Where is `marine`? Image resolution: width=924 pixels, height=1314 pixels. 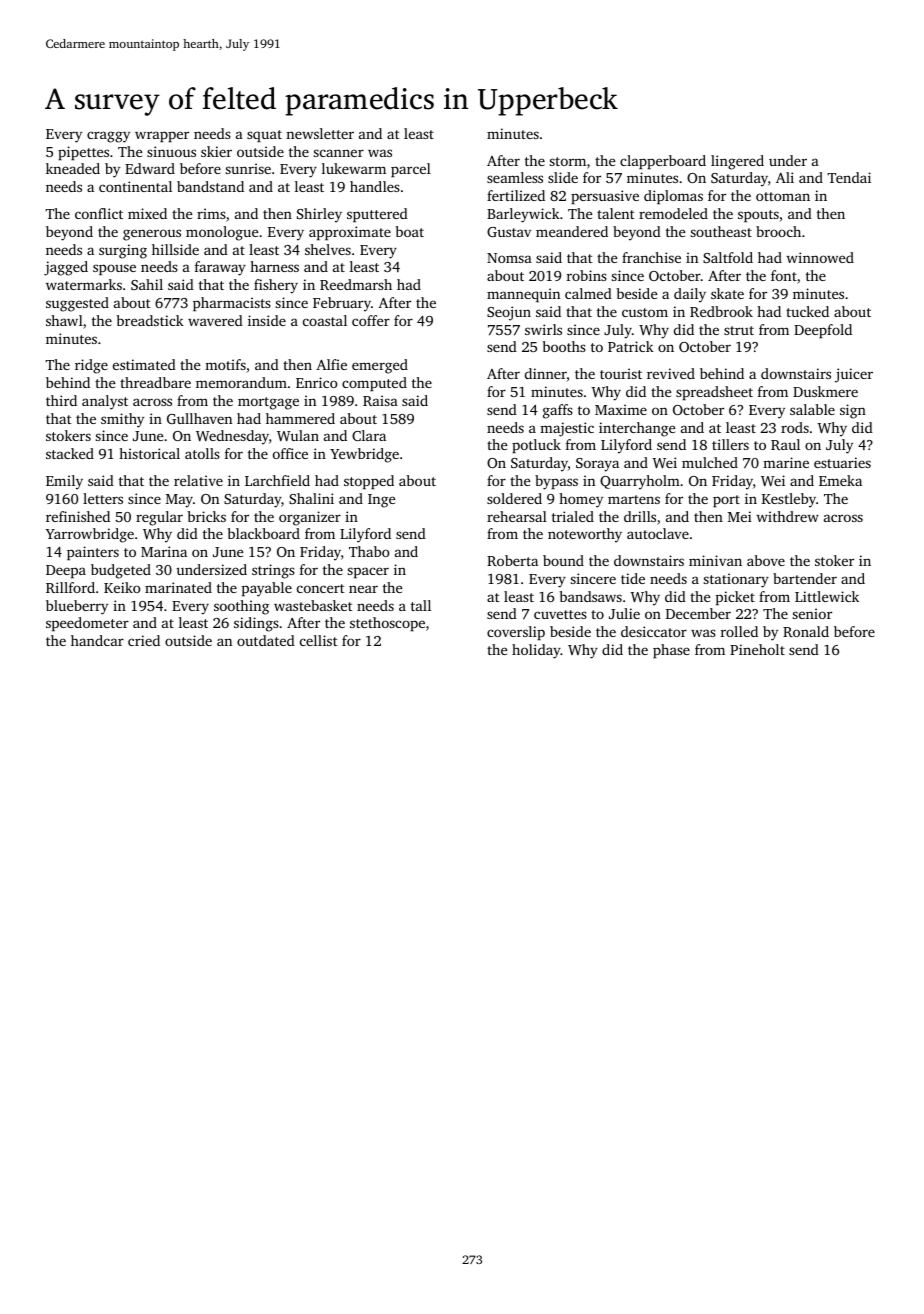 marine is located at coordinates (786, 462).
